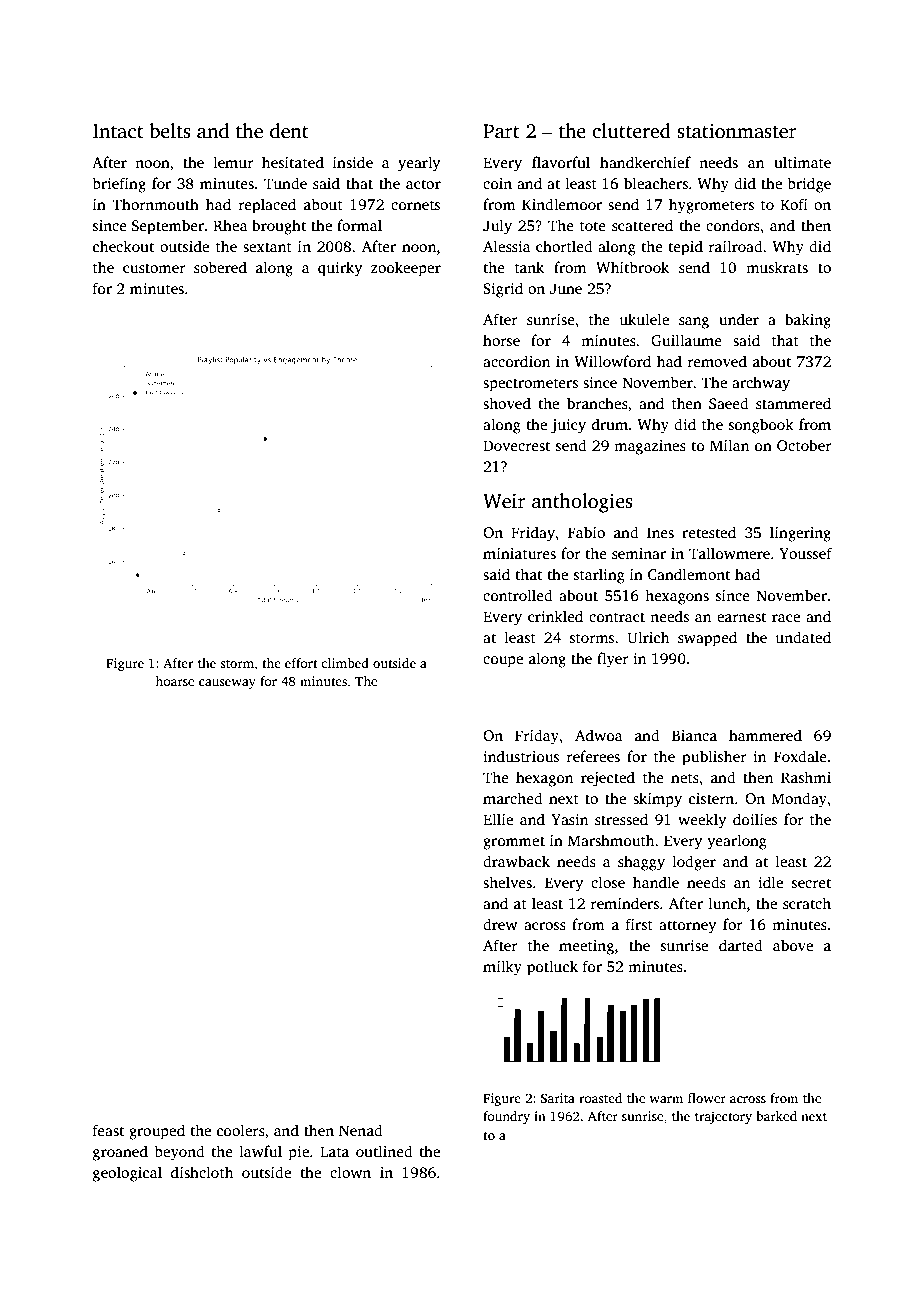  I want to click on skimpy, so click(657, 800).
